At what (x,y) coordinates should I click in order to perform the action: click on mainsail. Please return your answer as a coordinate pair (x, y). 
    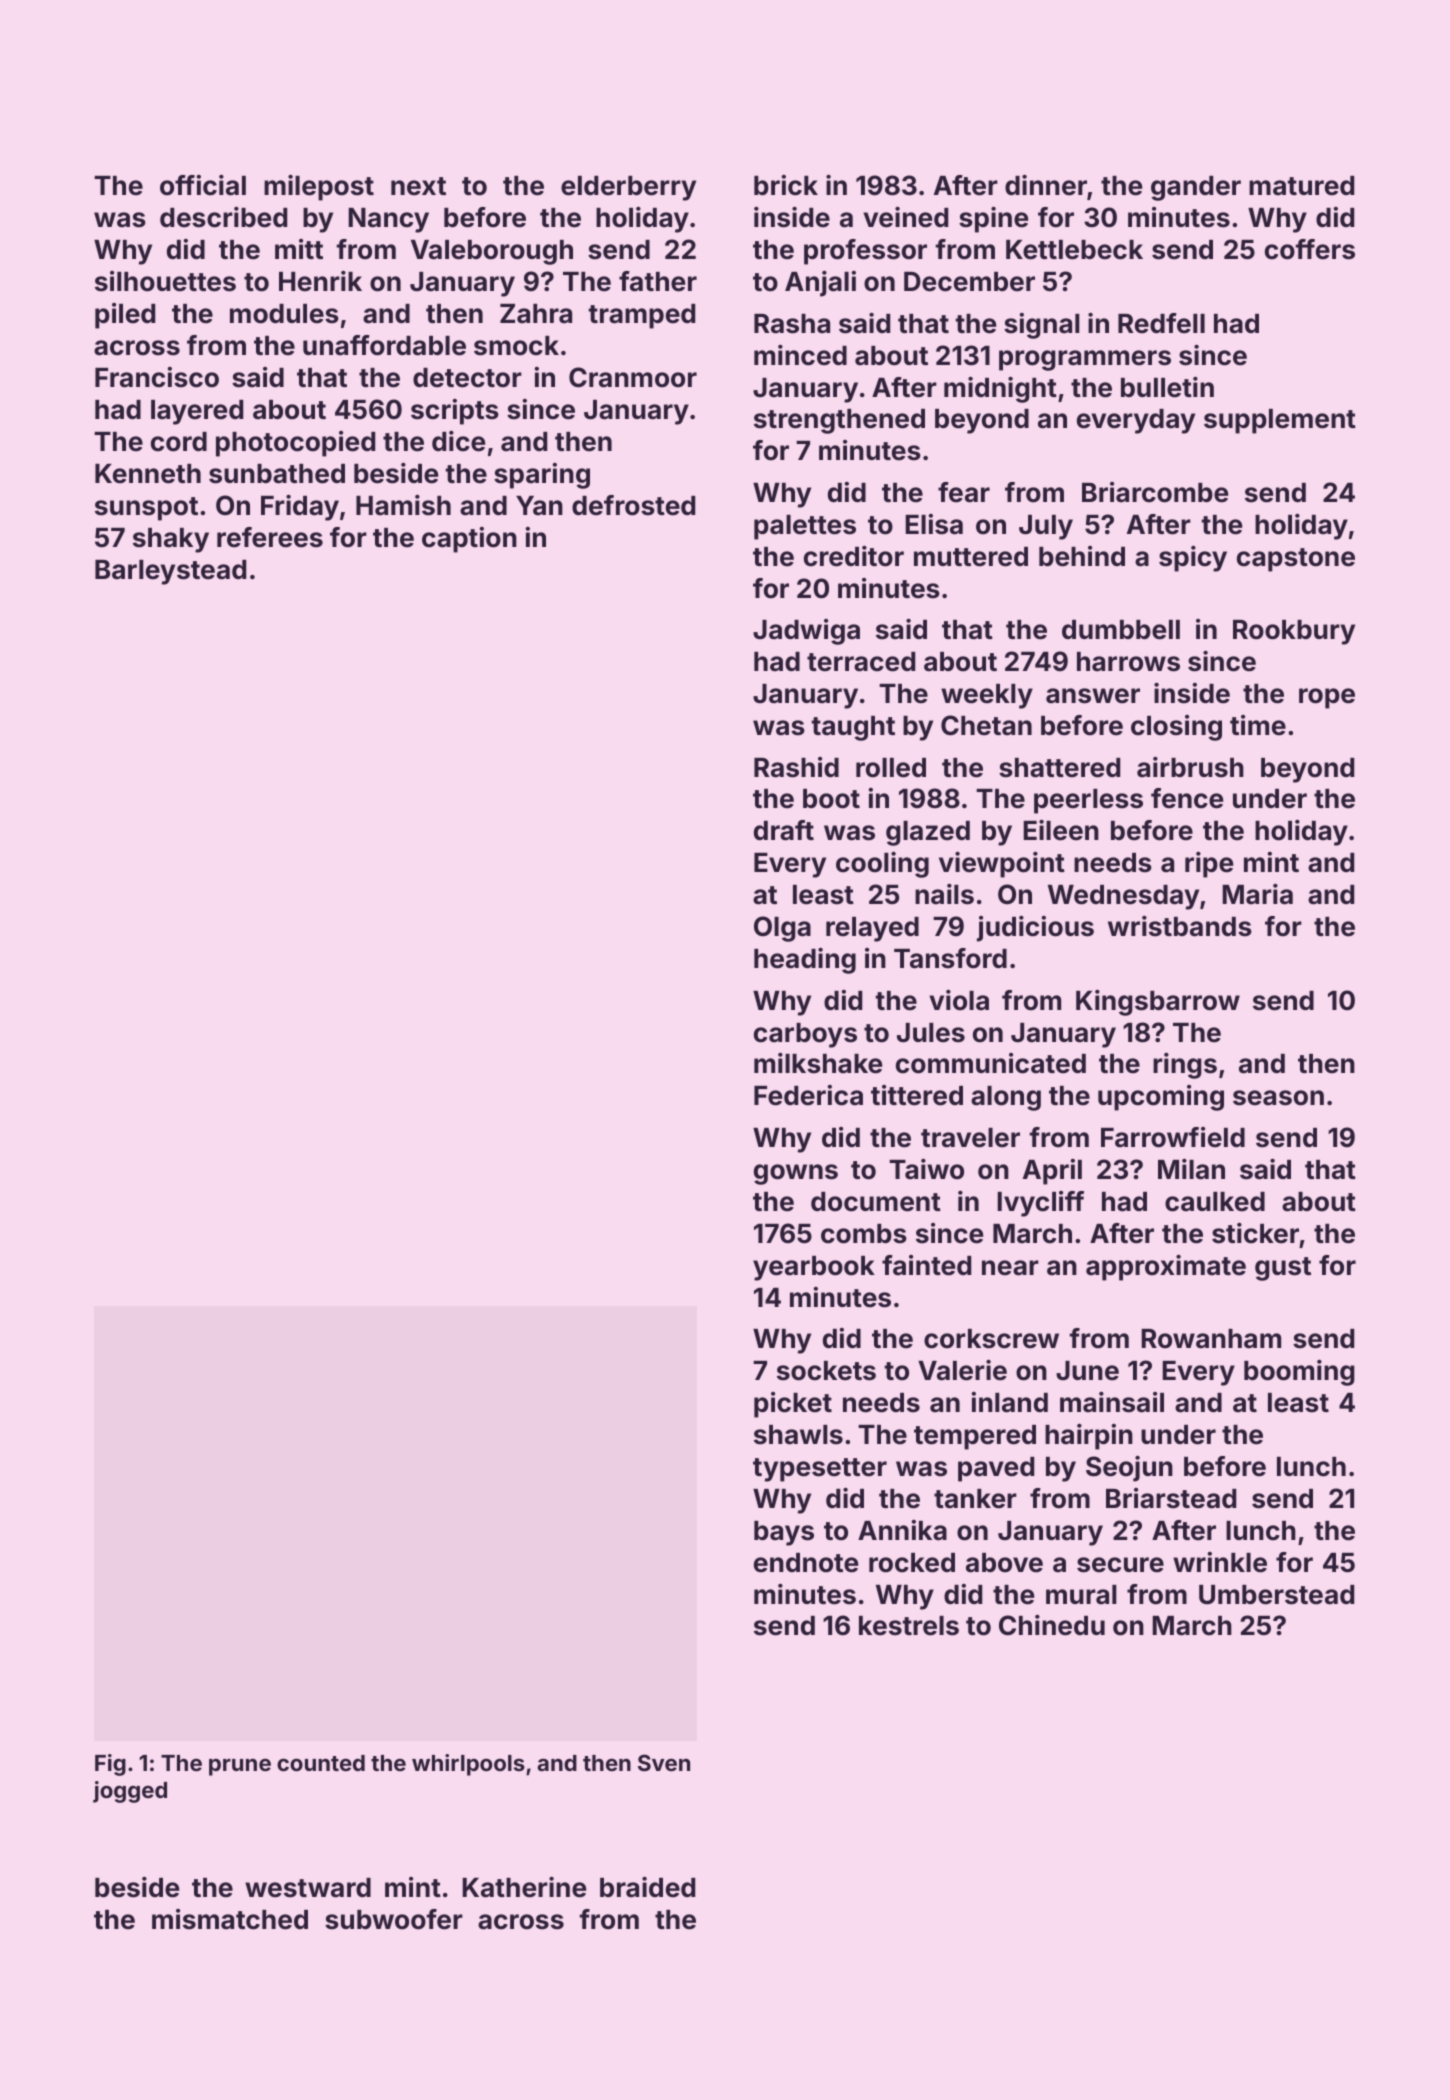
    Looking at the image, I should click on (1112, 1402).
